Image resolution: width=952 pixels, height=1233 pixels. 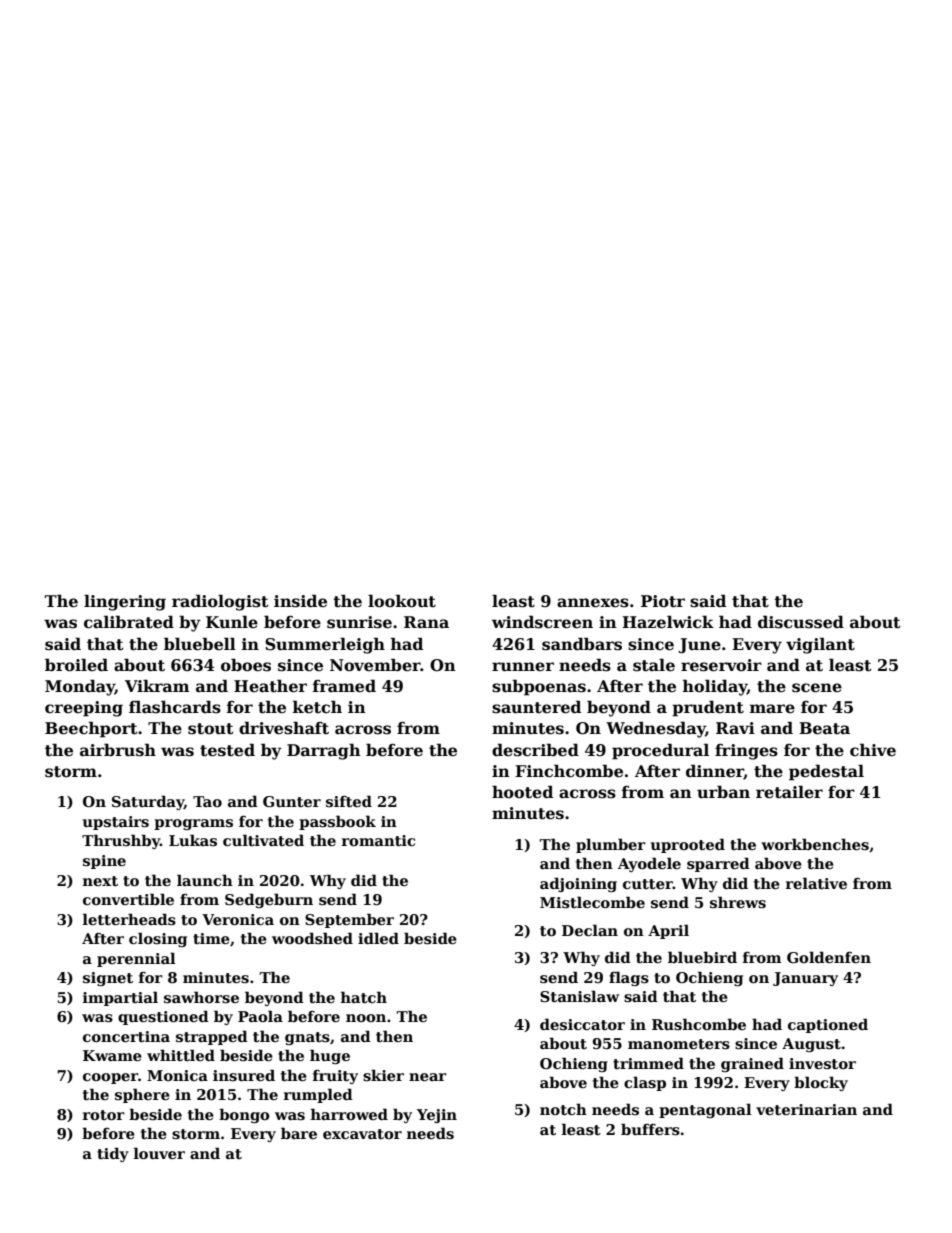 I want to click on September, so click(x=349, y=920).
